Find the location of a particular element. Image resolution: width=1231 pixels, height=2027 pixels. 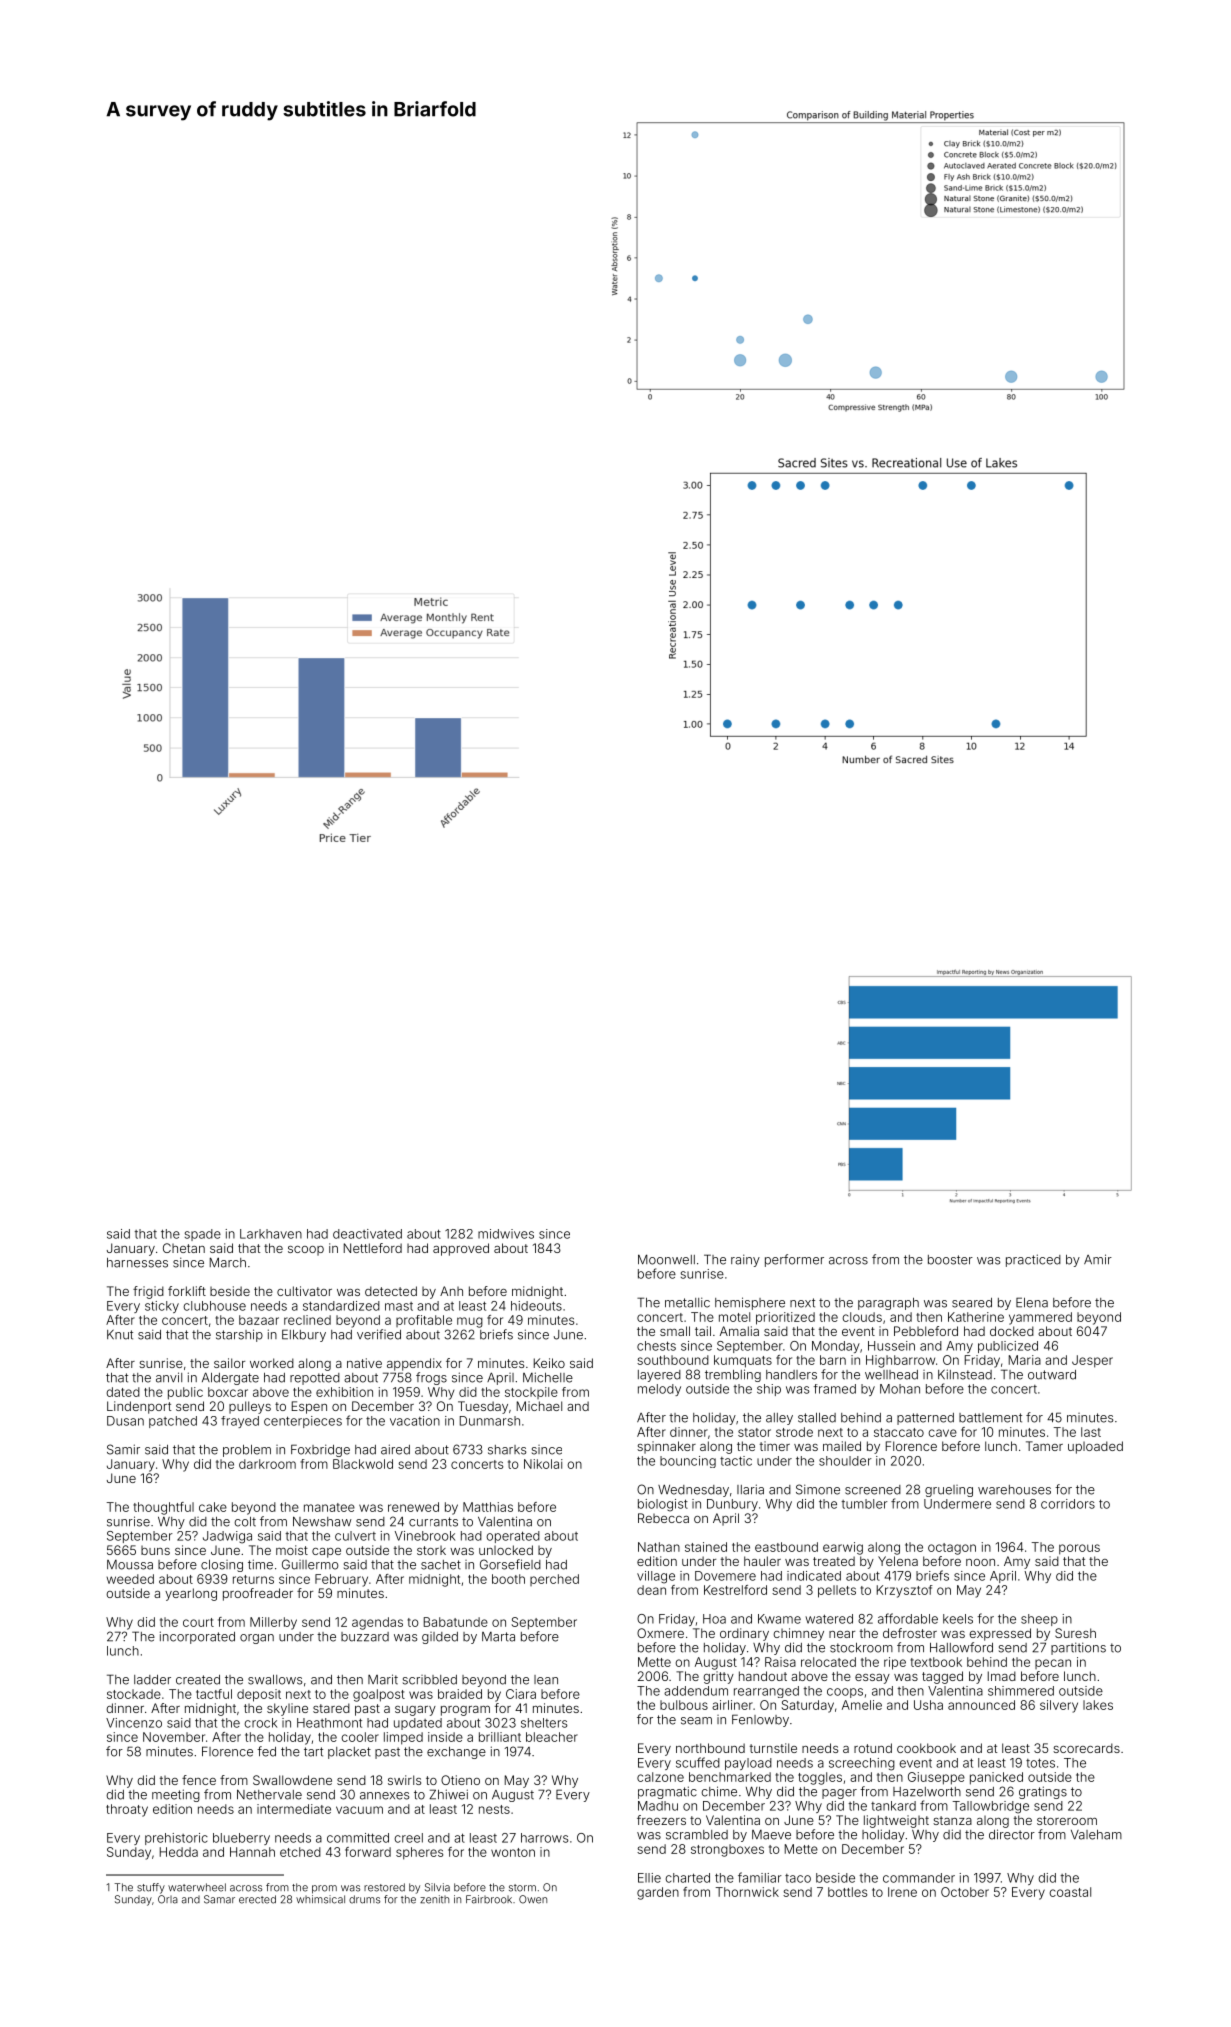

performer is located at coordinates (794, 1260).
